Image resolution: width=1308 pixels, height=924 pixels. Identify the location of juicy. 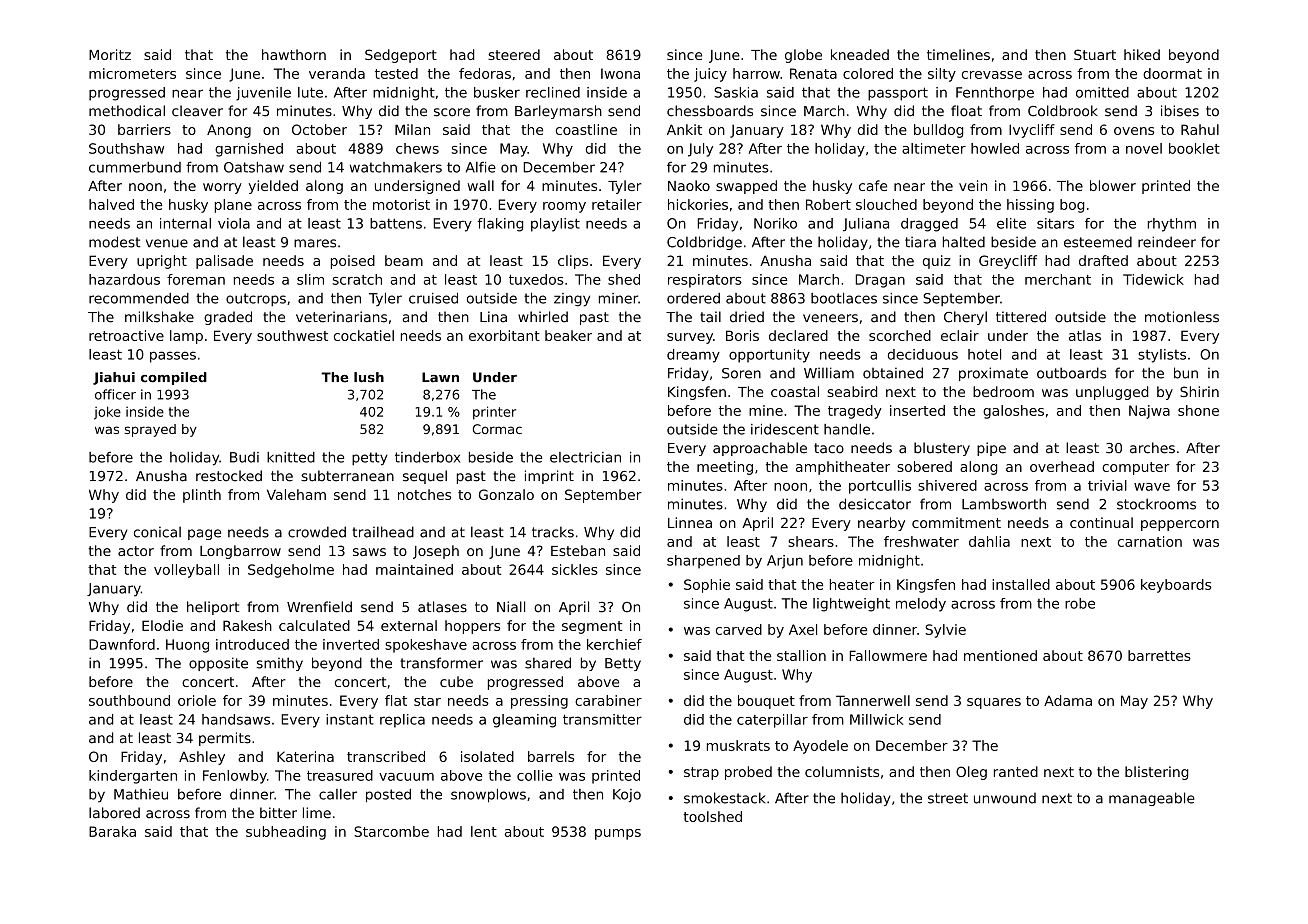
(710, 75).
